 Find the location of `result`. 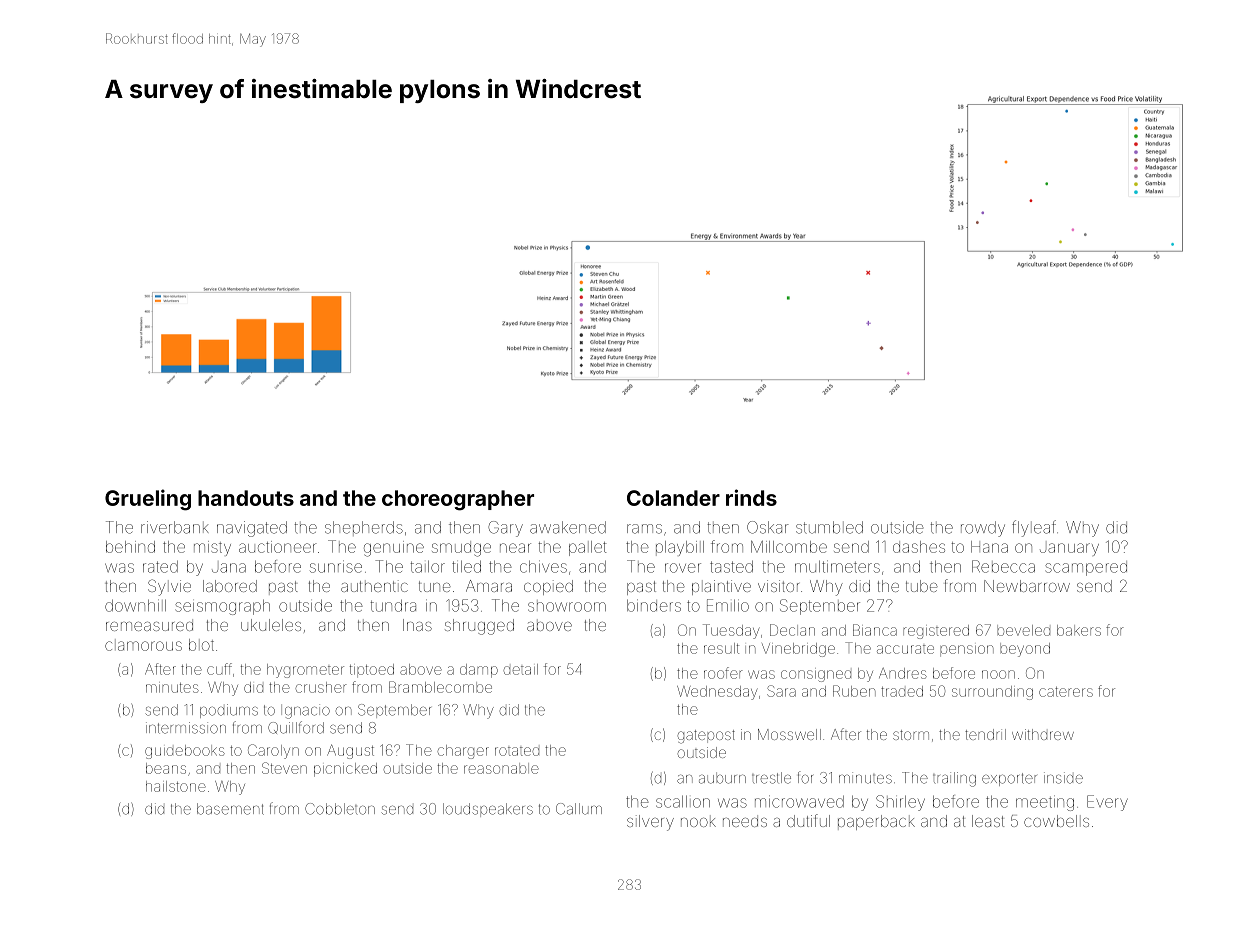

result is located at coordinates (721, 648).
